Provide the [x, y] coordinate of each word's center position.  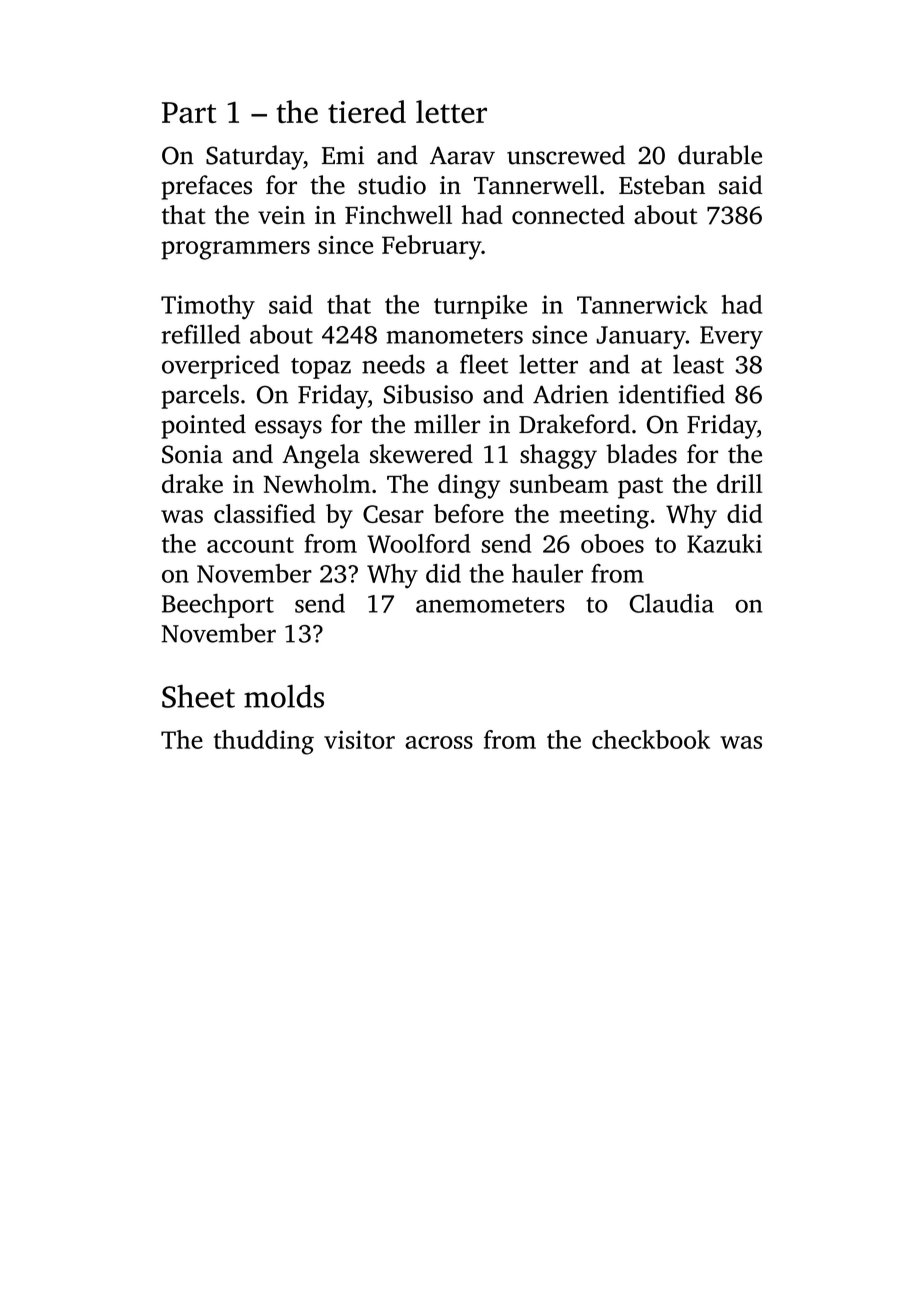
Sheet [198, 696]
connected [568, 214]
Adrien [571, 394]
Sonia [192, 454]
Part [189, 112]
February [431, 247]
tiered [367, 111]
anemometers [490, 605]
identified [672, 394]
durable [720, 155]
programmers [235, 250]
